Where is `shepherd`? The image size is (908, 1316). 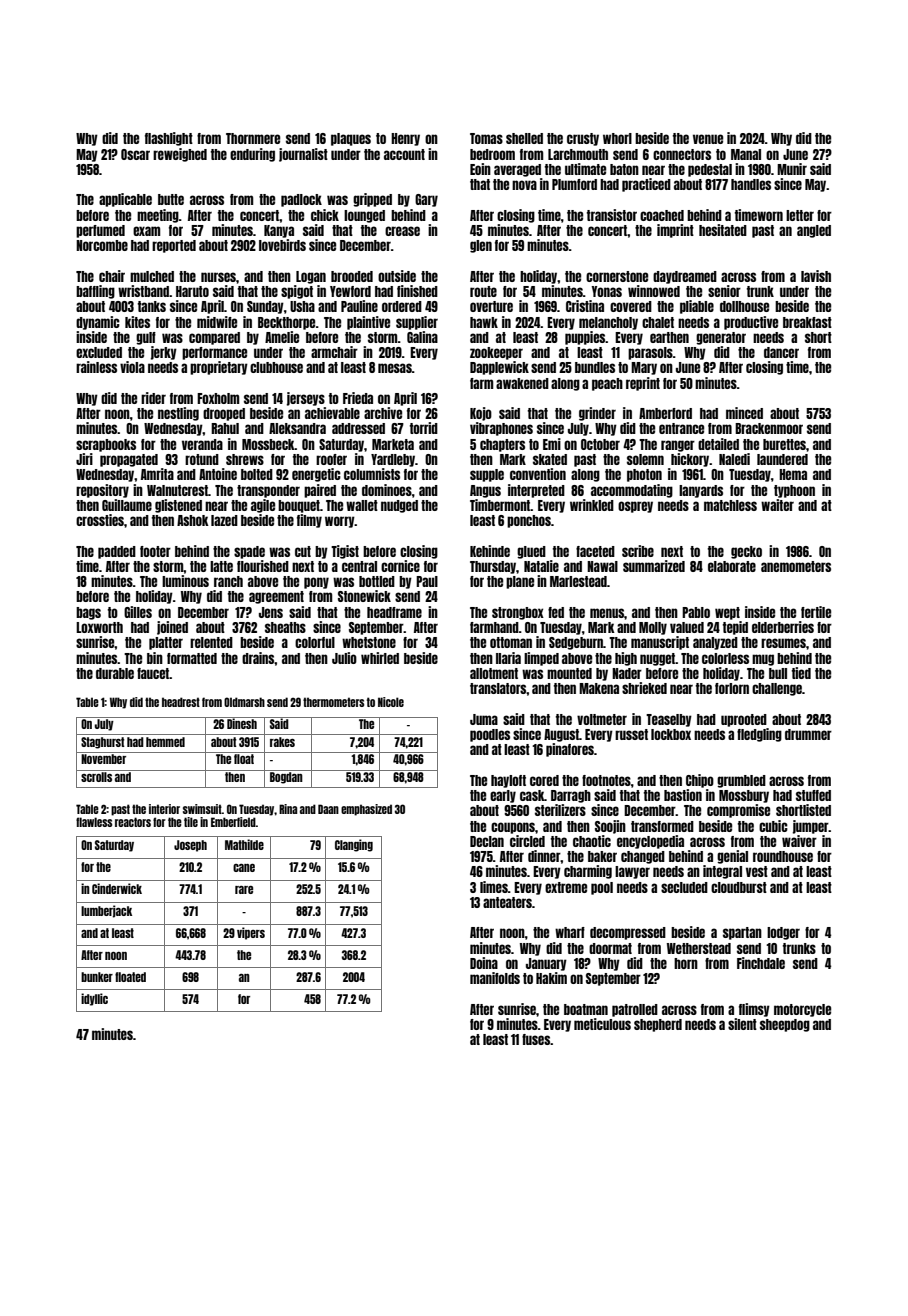 shepherd is located at coordinates (658, 1025).
